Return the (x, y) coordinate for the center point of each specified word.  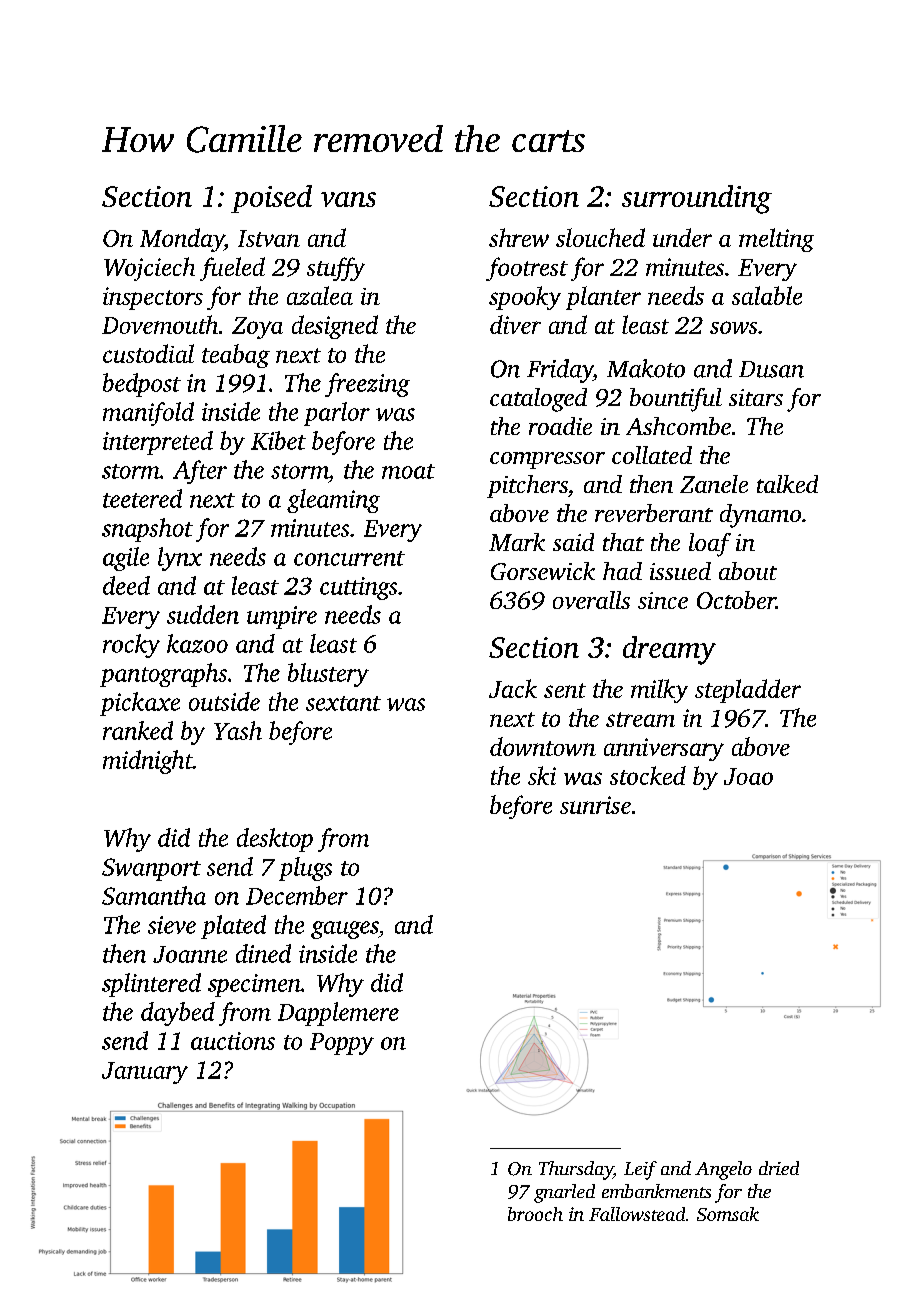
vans (348, 199)
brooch (535, 1214)
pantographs (163, 675)
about (748, 571)
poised (271, 199)
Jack (513, 688)
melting (776, 240)
